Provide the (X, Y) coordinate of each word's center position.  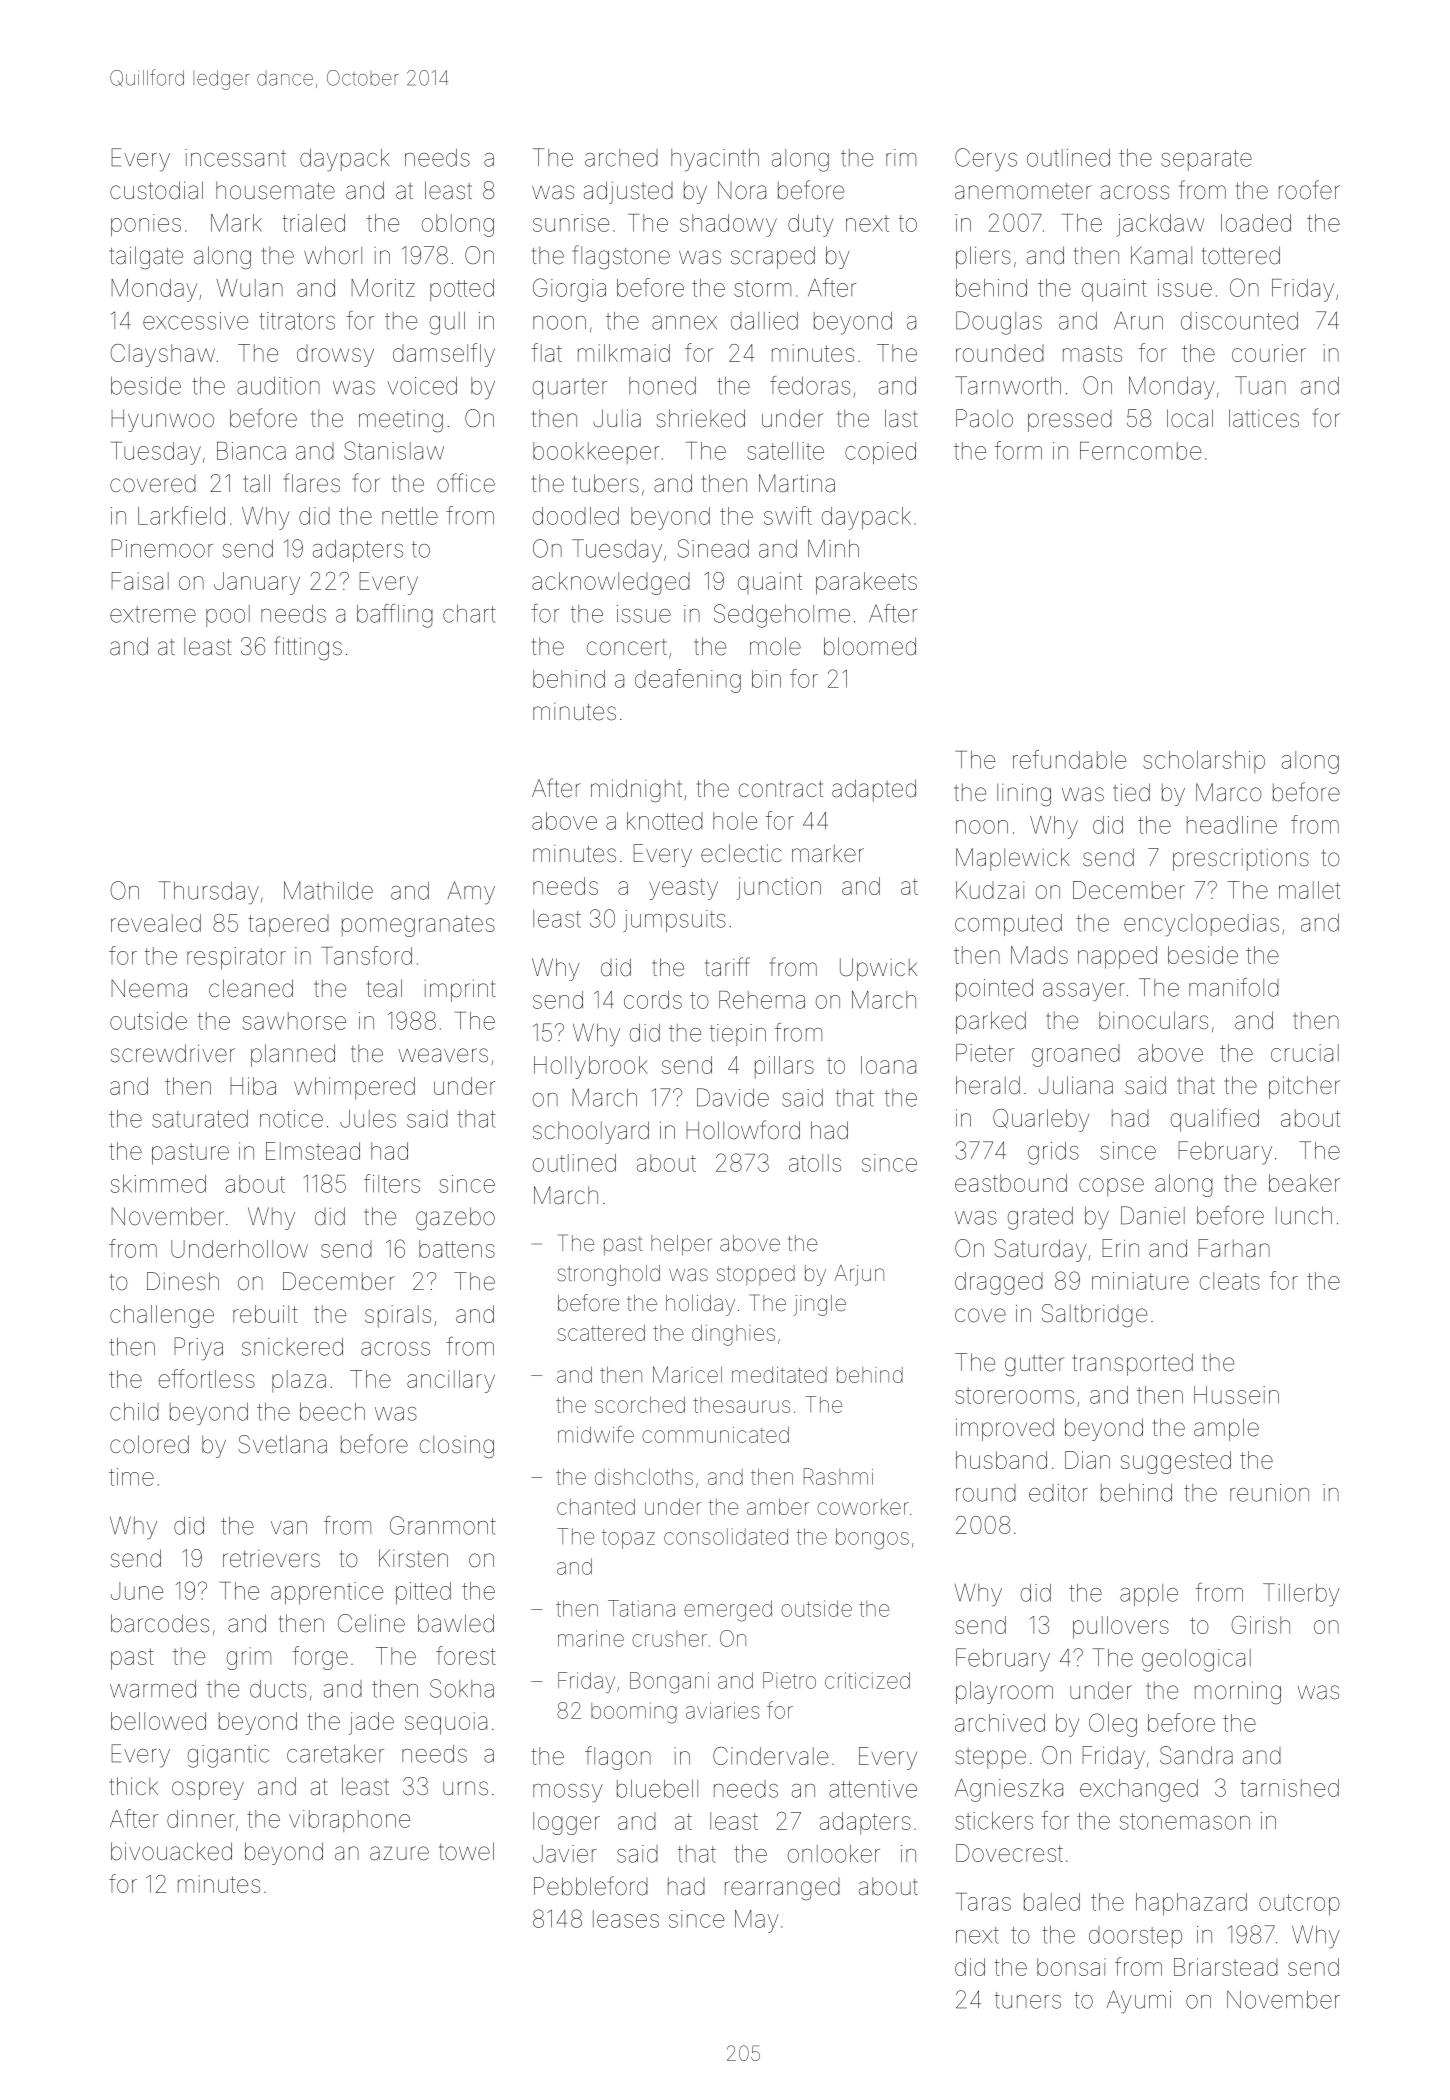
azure (399, 1853)
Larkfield (181, 515)
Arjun (859, 1275)
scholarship (1204, 762)
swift (788, 515)
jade (371, 1723)
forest (466, 1655)
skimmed (158, 1184)
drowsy (335, 355)
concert (627, 647)
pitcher (1304, 1087)
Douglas (999, 323)
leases (626, 1919)
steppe (990, 1758)
